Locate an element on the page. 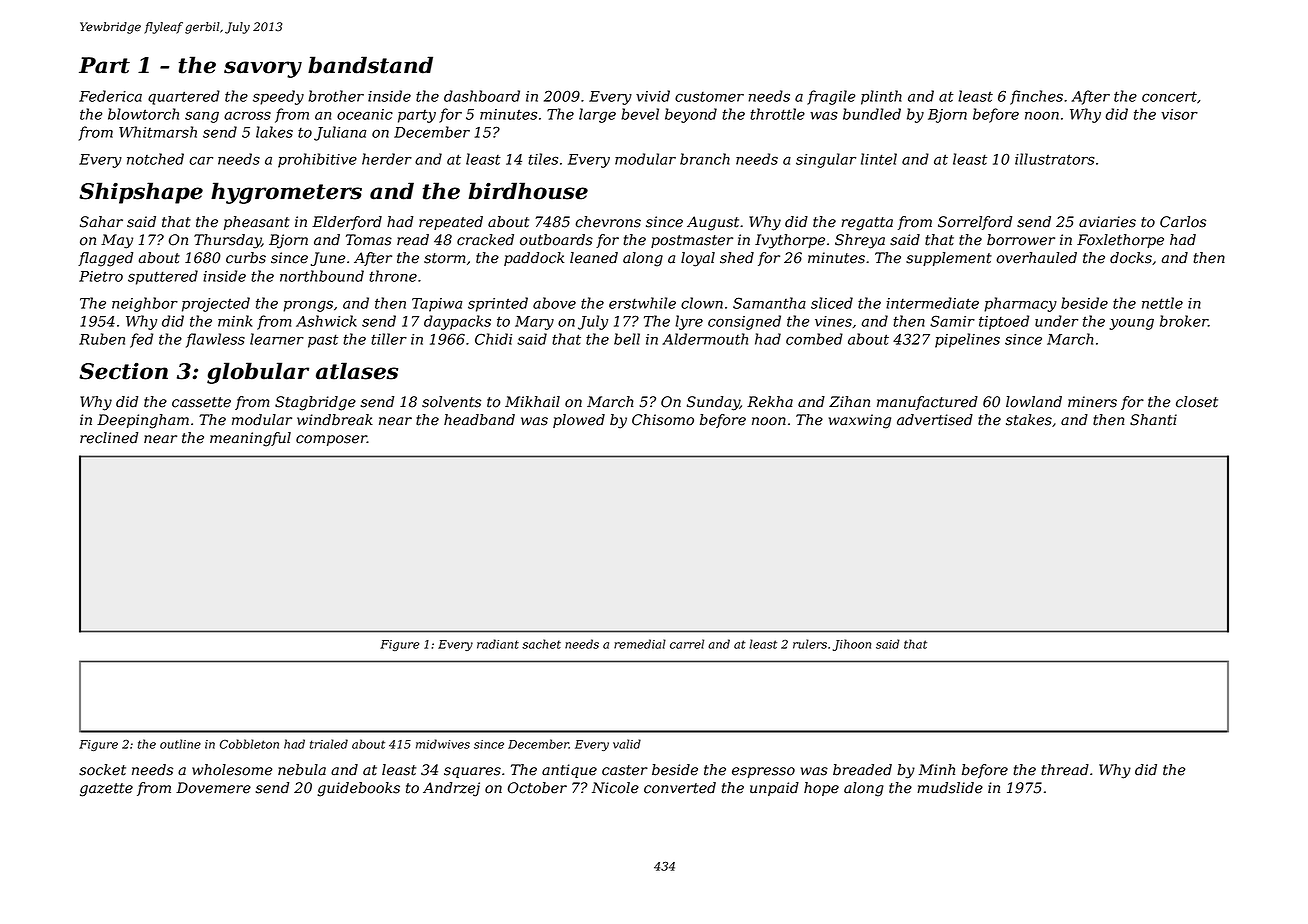 The height and width of the document is (924, 1308). meaningful is located at coordinates (250, 439).
